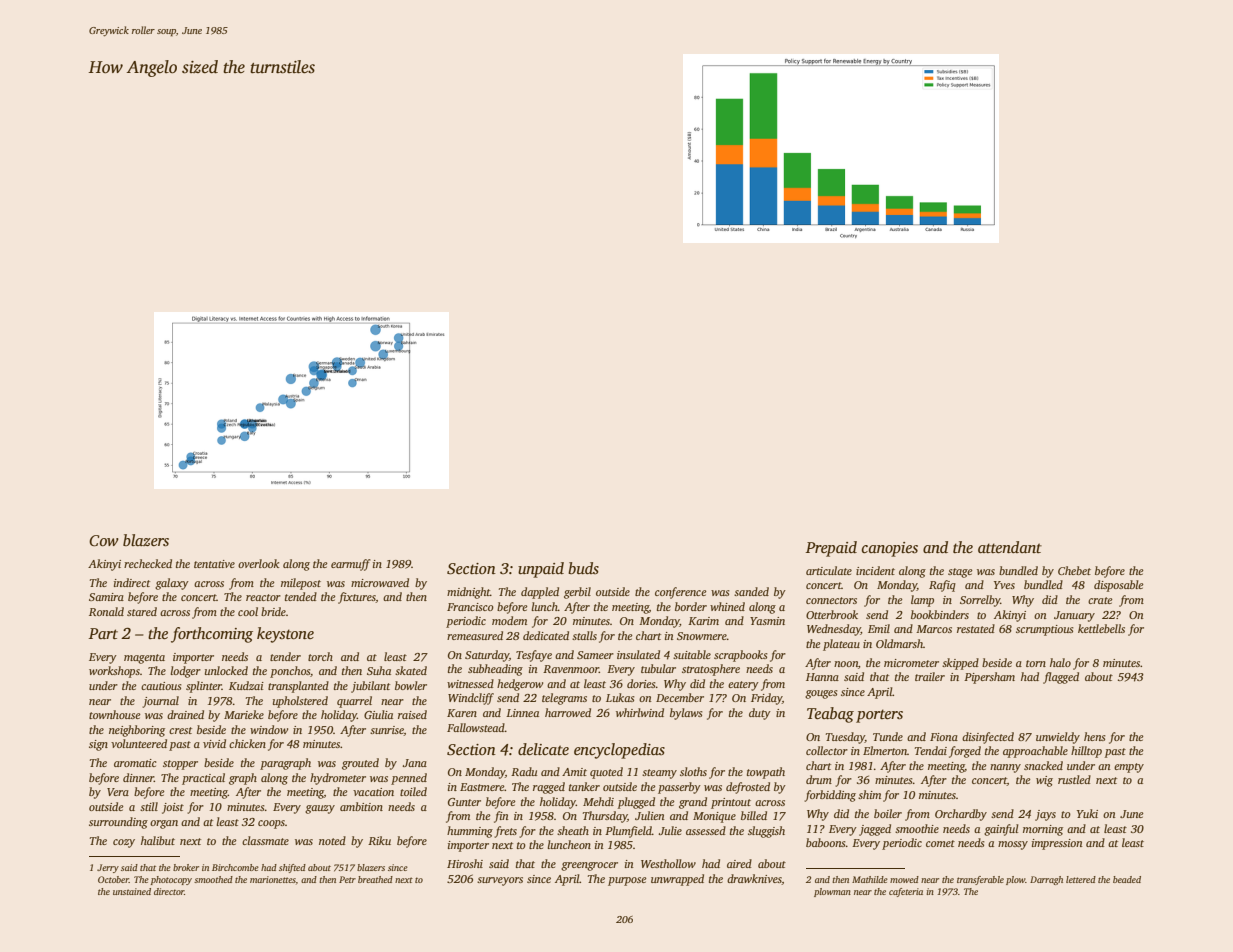  What do you see at coordinates (980, 880) in the screenshot?
I see `transferable` at bounding box center [980, 880].
